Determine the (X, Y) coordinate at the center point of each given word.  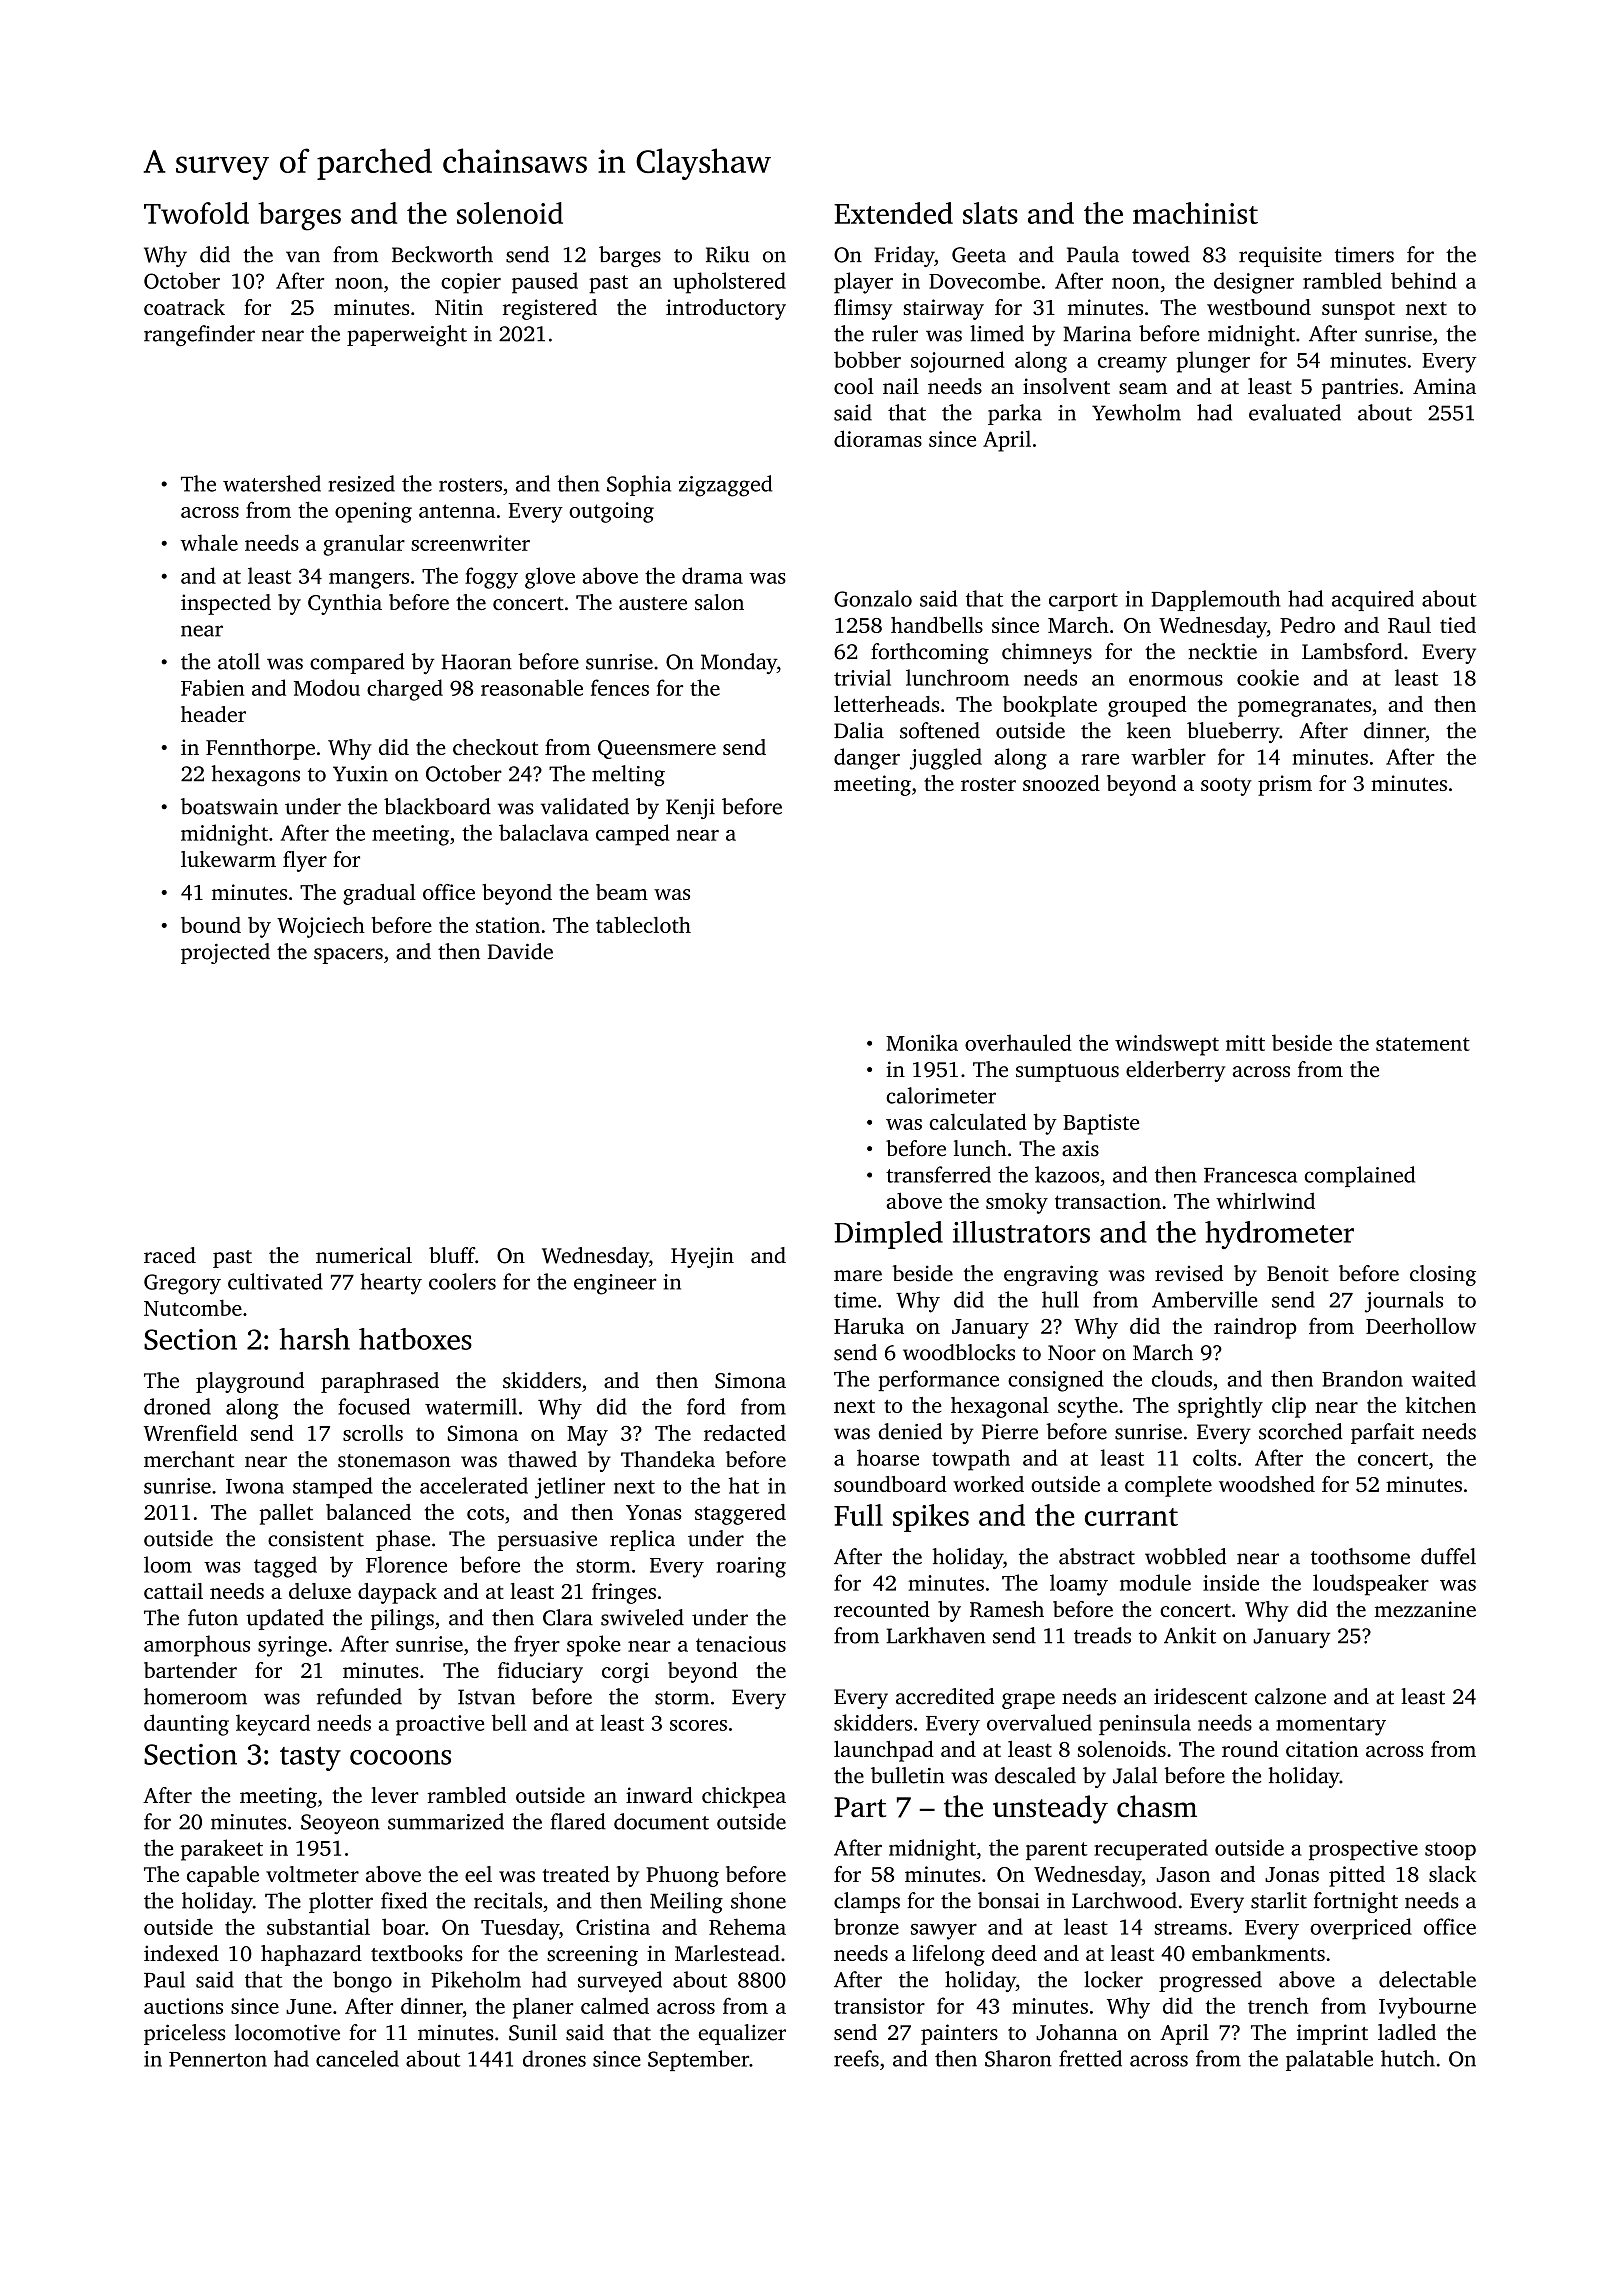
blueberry (1233, 732)
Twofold (196, 213)
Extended (893, 213)
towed (1161, 254)
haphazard (311, 1955)
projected (225, 953)
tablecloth (643, 925)
